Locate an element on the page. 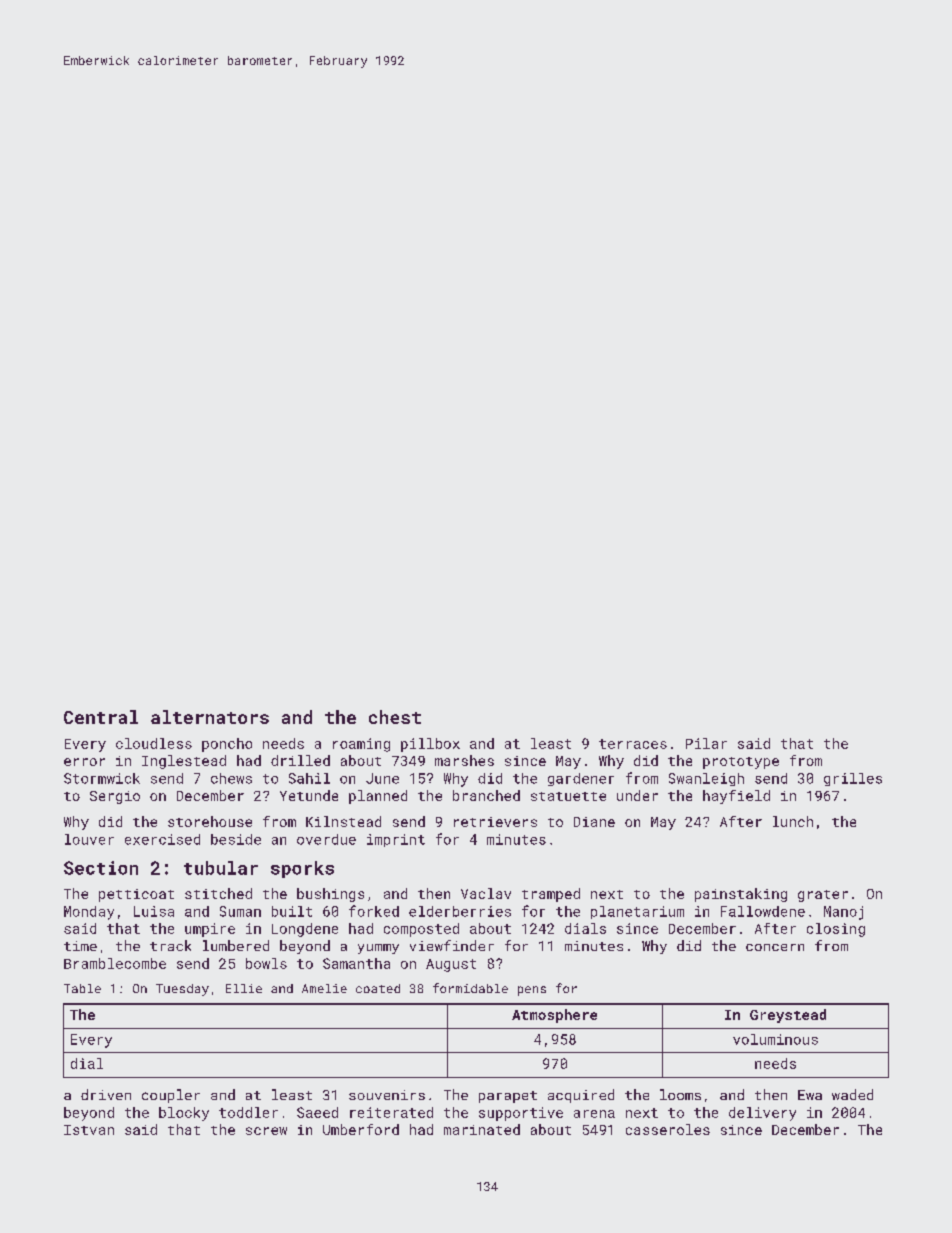  hayfield is located at coordinates (736, 797).
